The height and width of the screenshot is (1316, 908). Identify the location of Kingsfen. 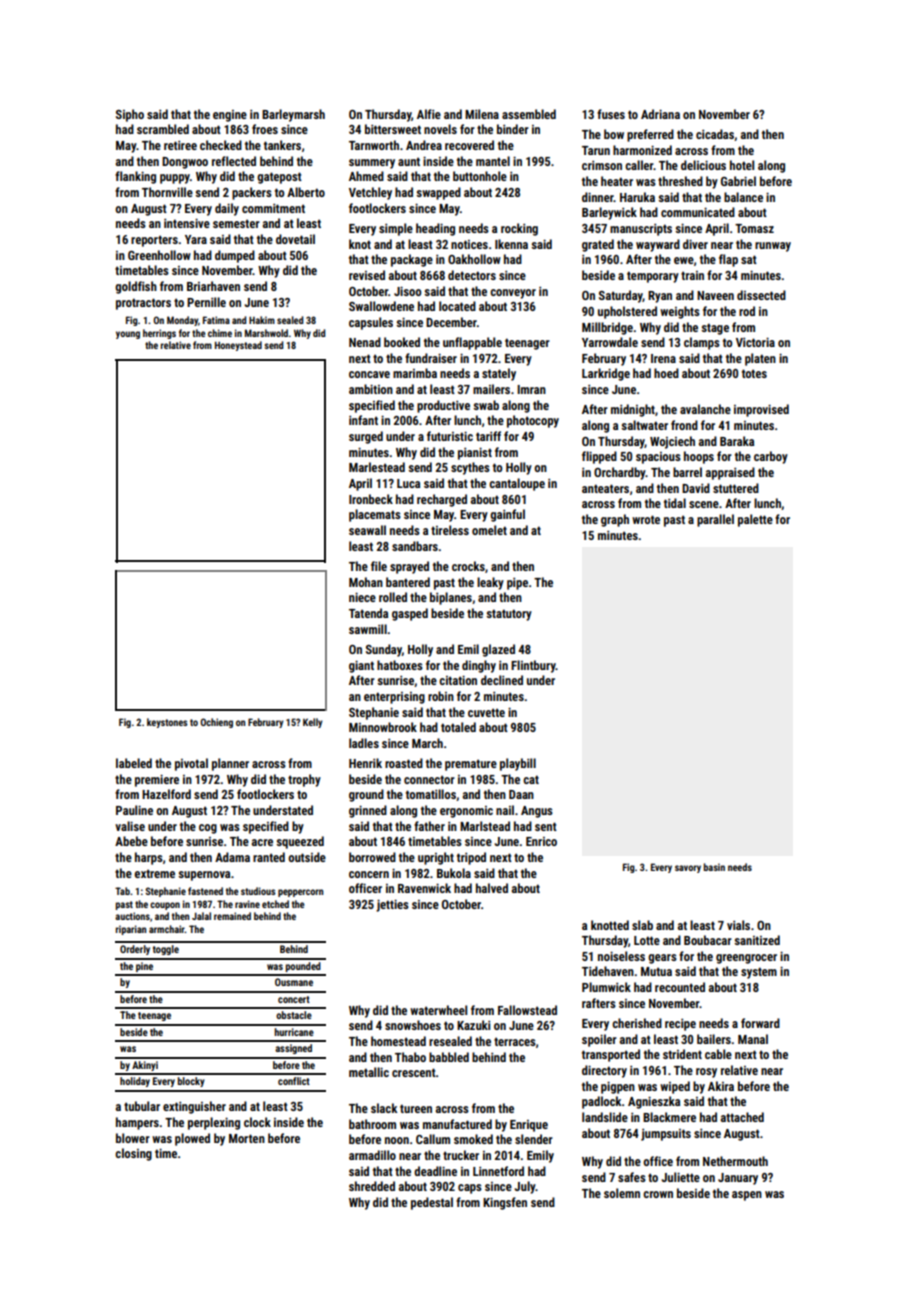
(505, 1203).
